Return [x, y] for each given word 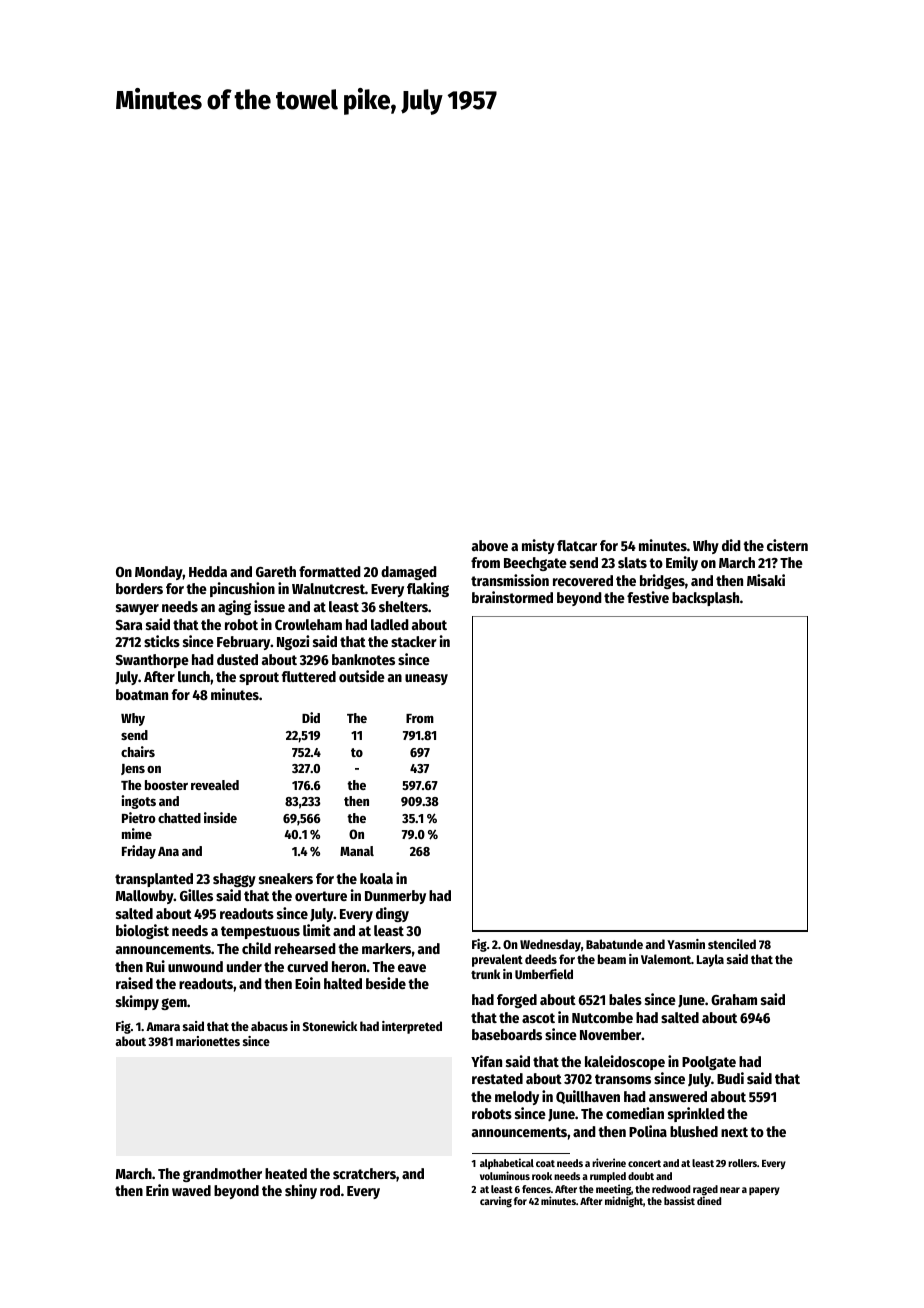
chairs [138, 751]
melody [517, 1098]
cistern [787, 545]
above [490, 545]
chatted [179, 818]
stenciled [732, 944]
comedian [635, 1113]
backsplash [705, 599]
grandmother [222, 1175]
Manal [357, 851]
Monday [159, 573]
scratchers [364, 1173]
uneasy [426, 679]
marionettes [208, 1041]
